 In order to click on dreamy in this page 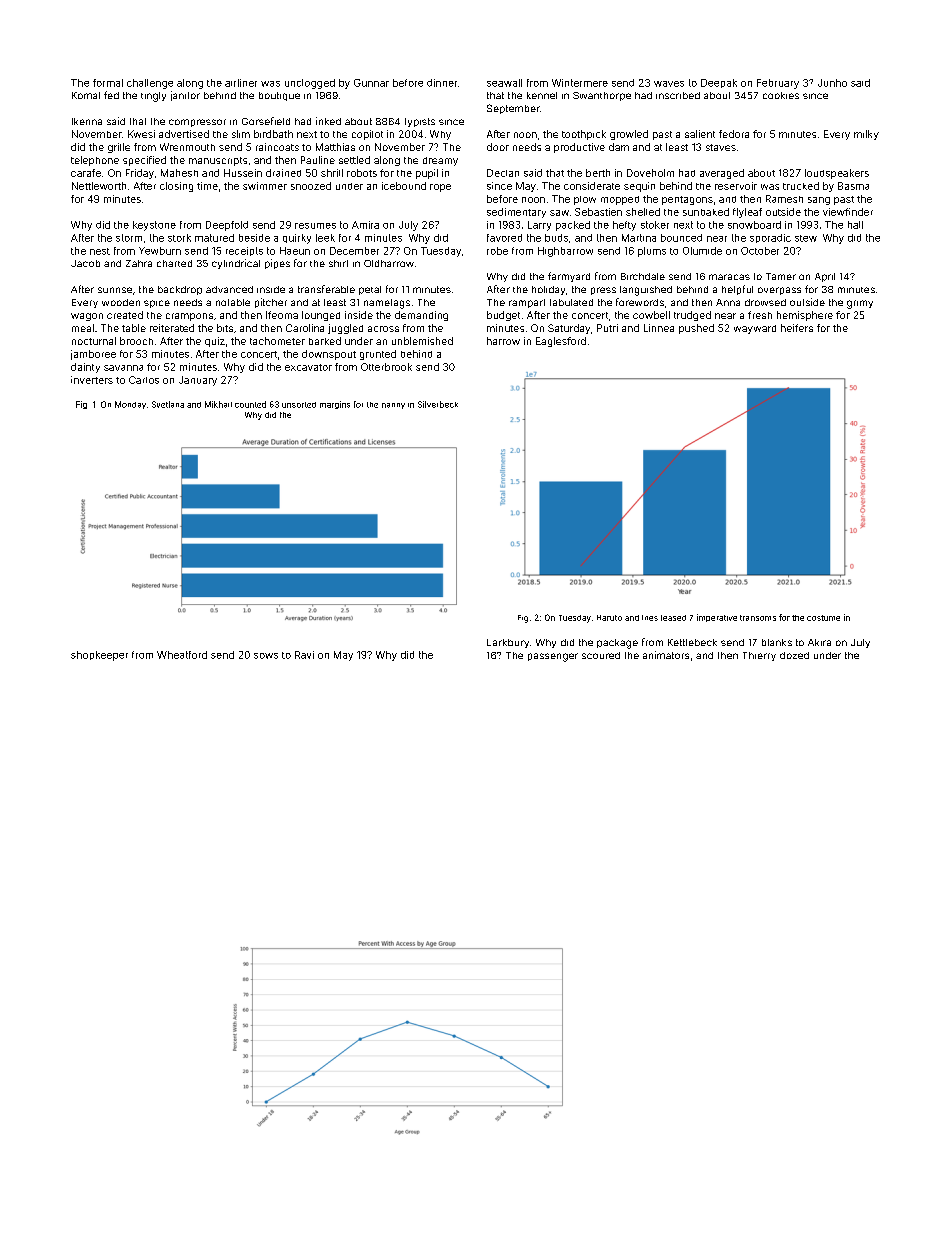, I will do `click(440, 161)`.
